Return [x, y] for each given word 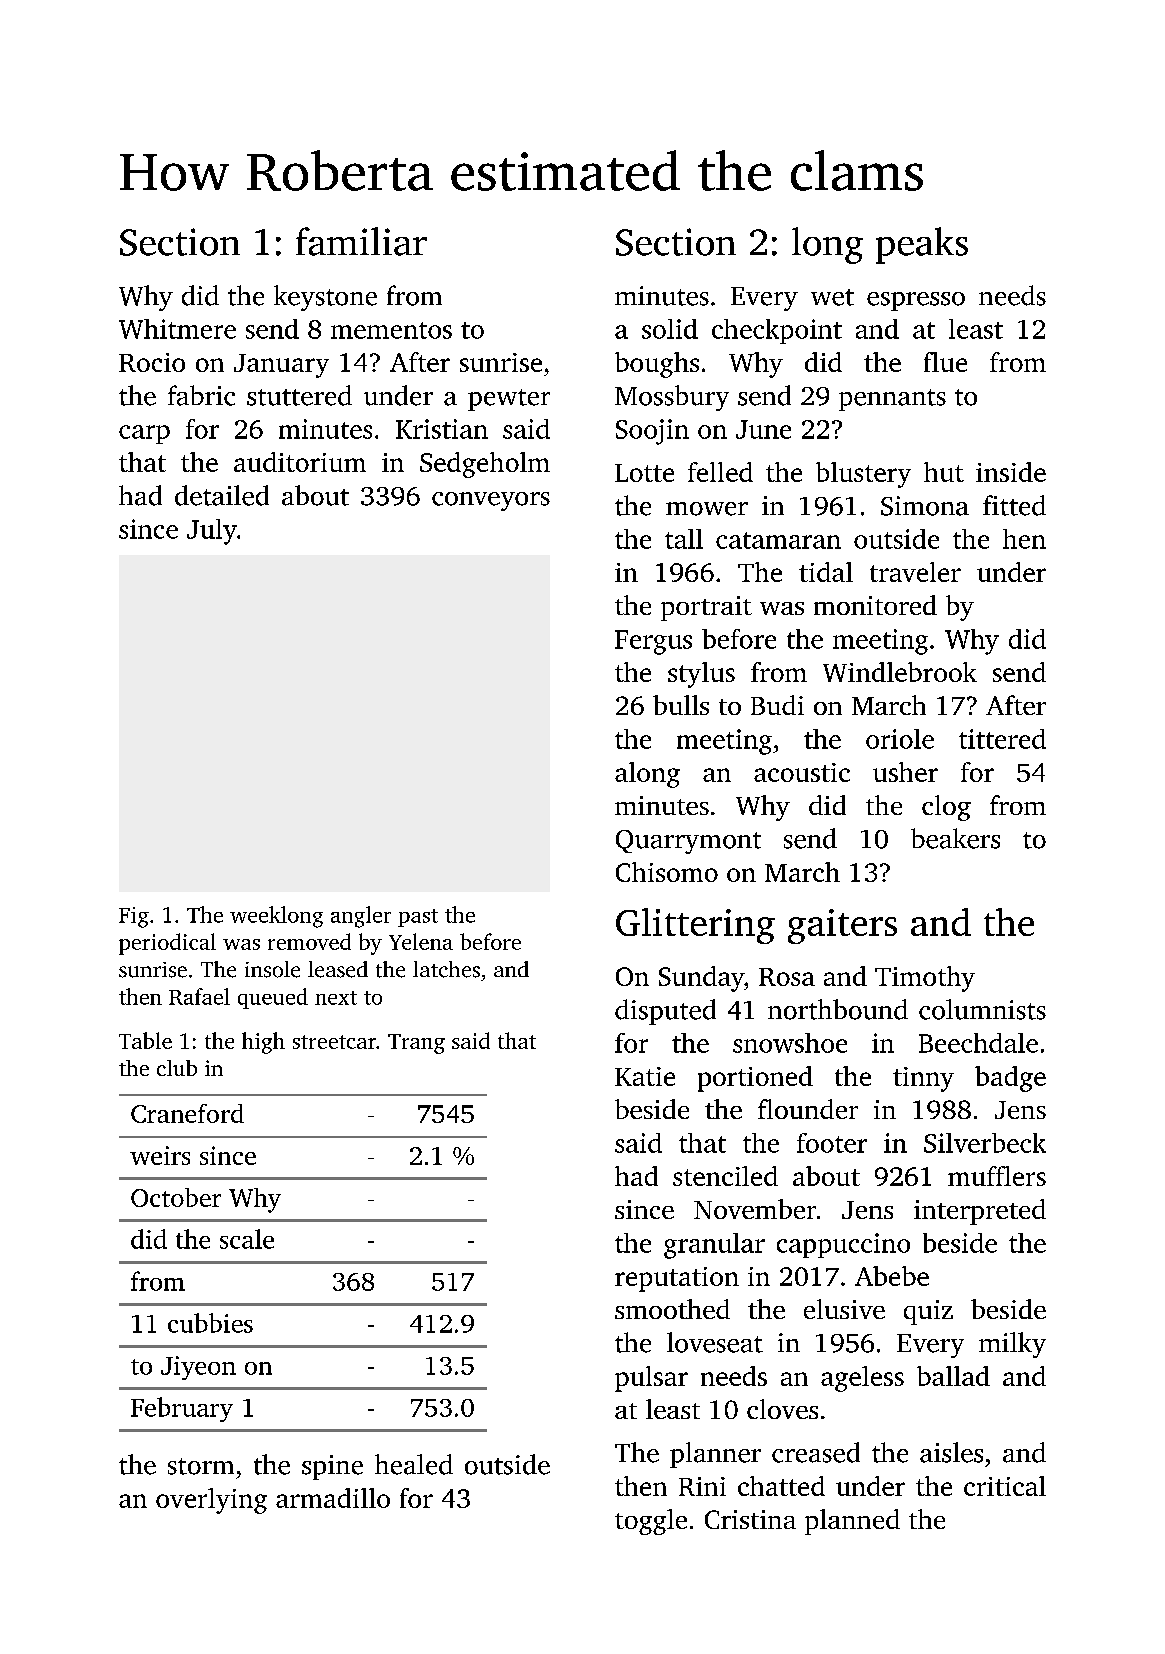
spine [332, 1467]
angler [361, 917]
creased [816, 1452]
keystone [325, 298]
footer [832, 1143]
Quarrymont [688, 842]
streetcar [334, 1042]
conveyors [491, 501]
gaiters [842, 926]
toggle [651, 1522]
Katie [645, 1076]
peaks [922, 245]
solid [670, 329]
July [212, 532]
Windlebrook [900, 672]
